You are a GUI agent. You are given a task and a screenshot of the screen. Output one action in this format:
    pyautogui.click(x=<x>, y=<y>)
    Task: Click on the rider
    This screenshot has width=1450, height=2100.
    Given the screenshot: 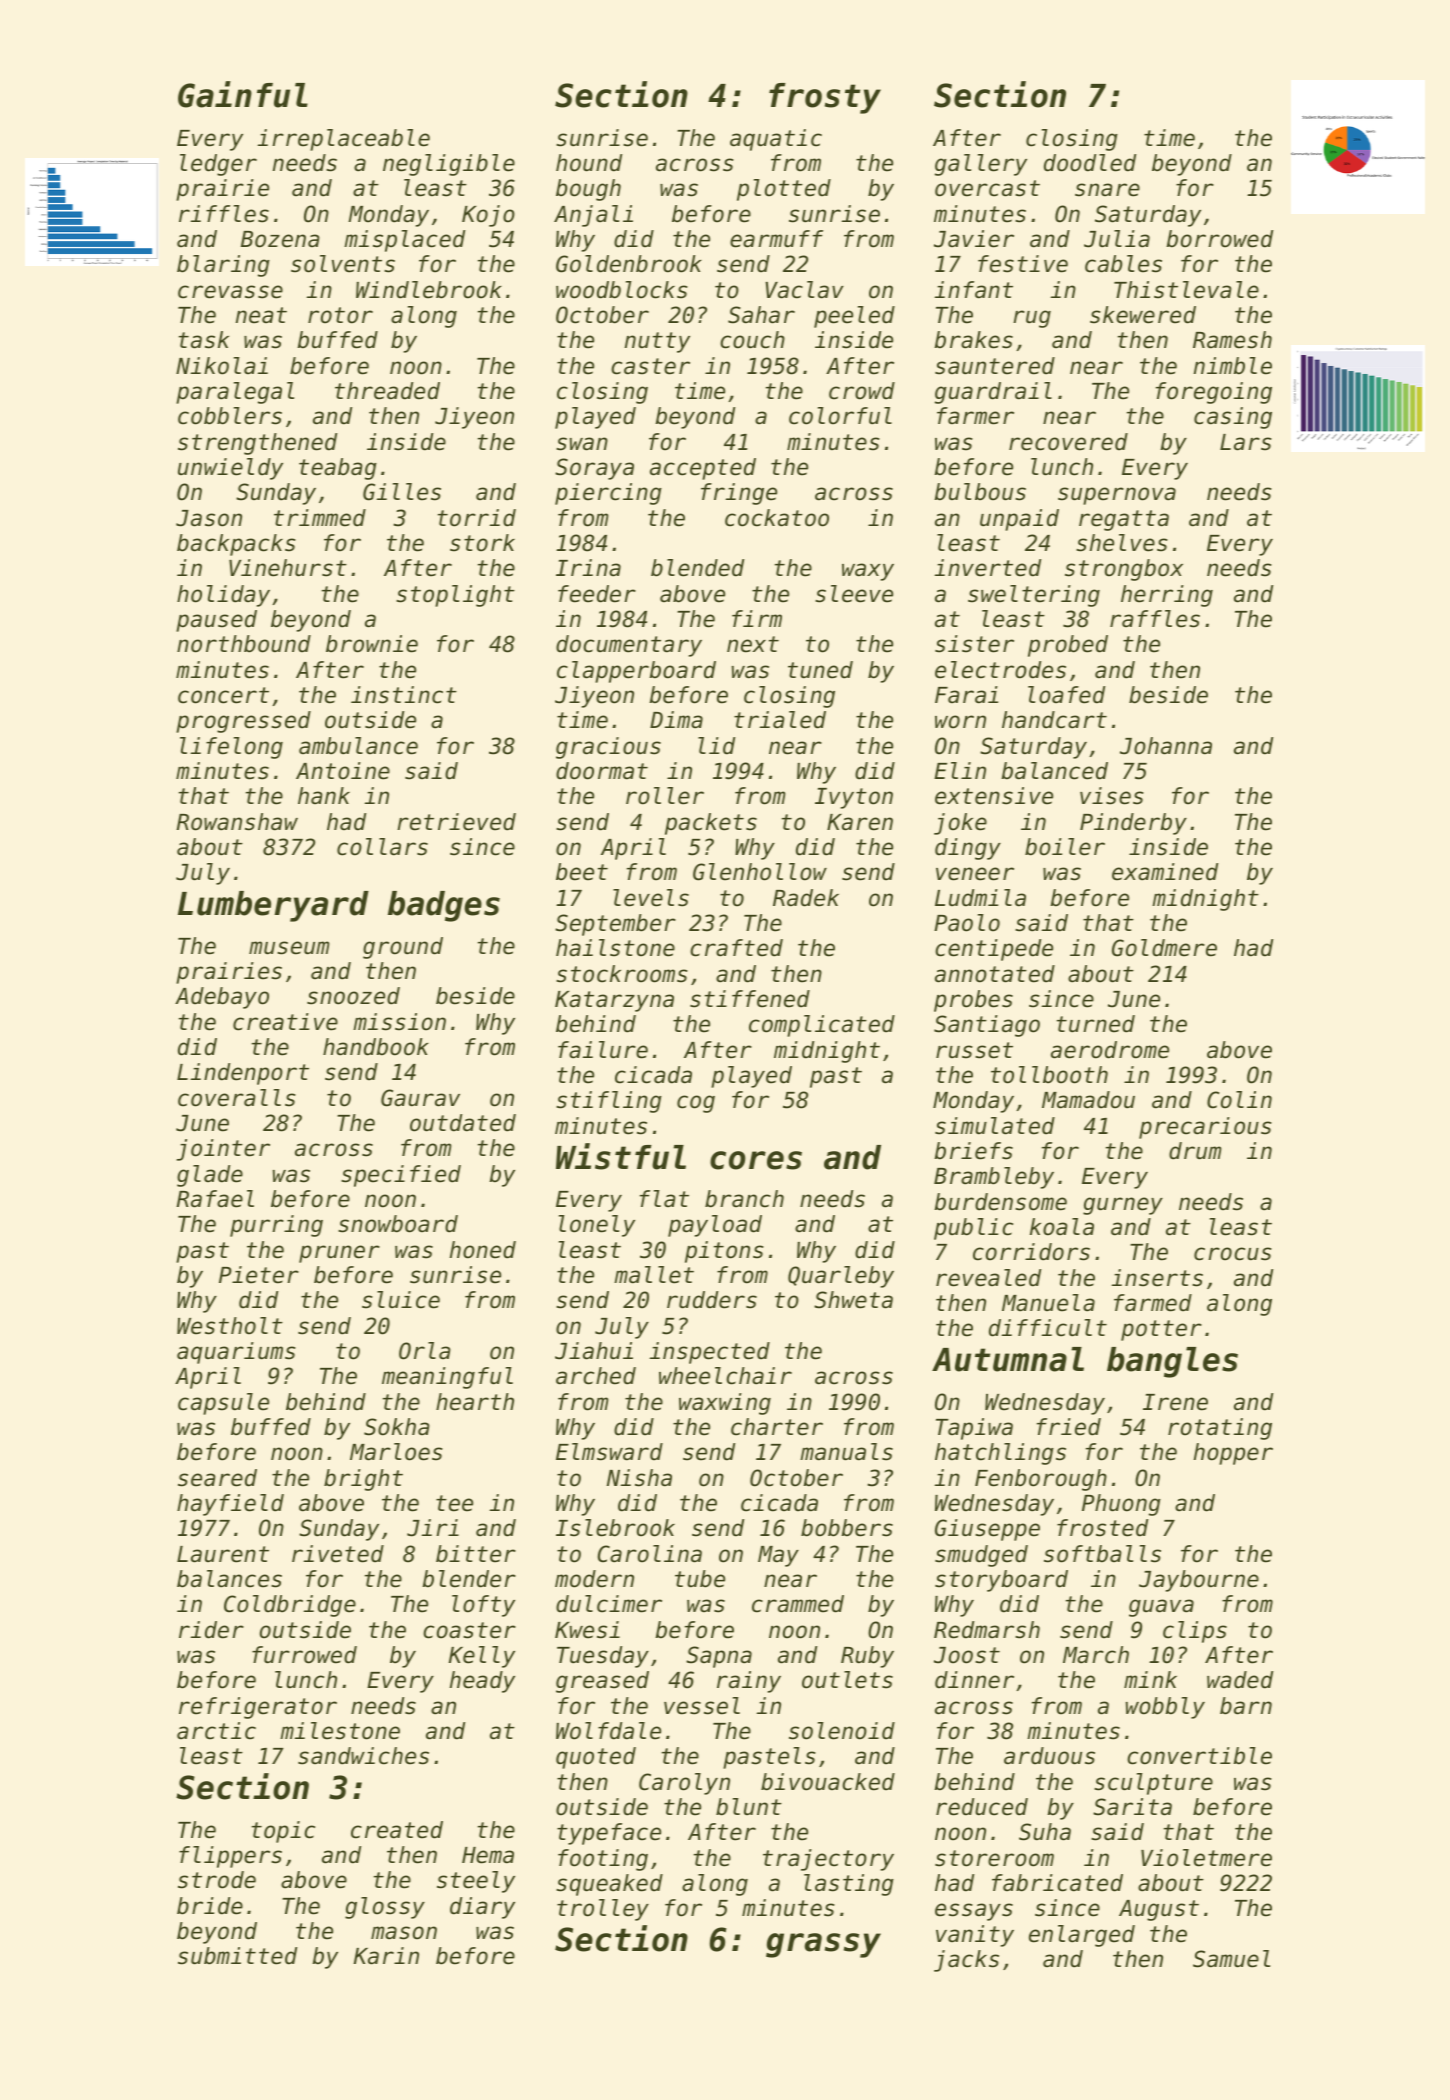 What is the action you would take?
    pyautogui.click(x=211, y=1630)
